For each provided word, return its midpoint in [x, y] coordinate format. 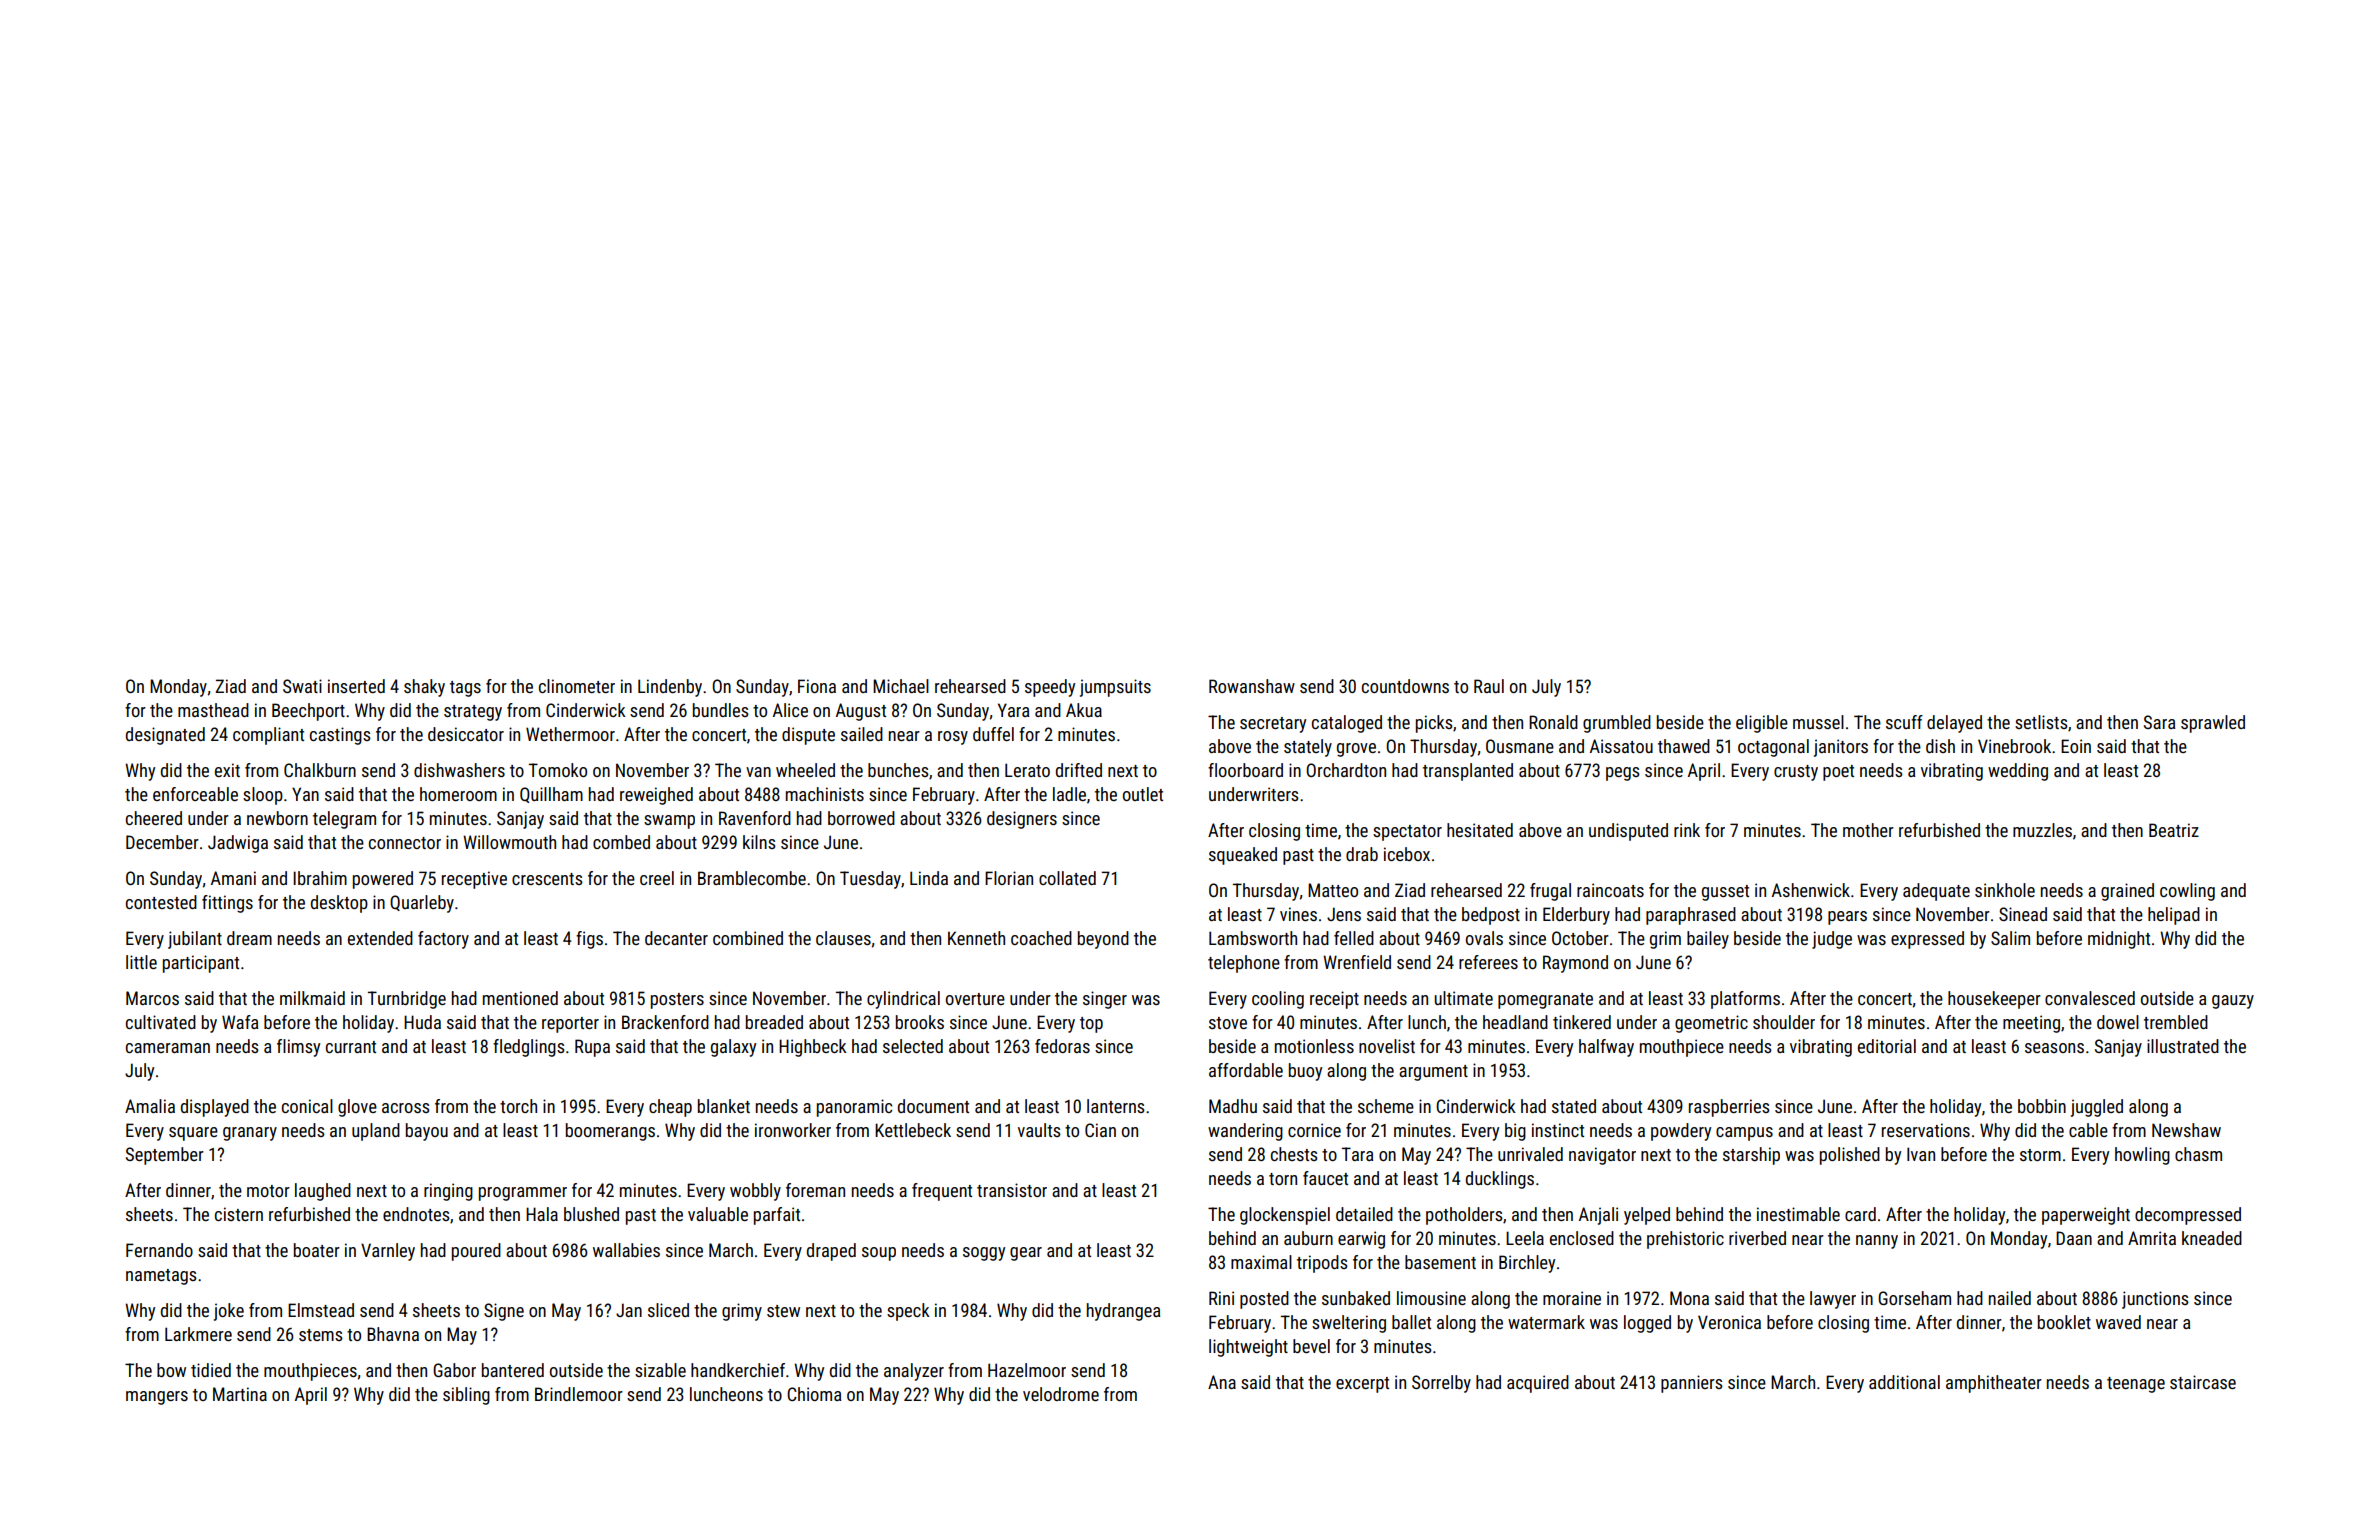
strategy [473, 713]
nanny [1877, 1242]
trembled [2176, 1022]
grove [1356, 750]
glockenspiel [1285, 1216]
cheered [154, 818]
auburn [1308, 1238]
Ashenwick [1811, 890]
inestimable [1798, 1214]
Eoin [2076, 746]
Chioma [814, 1394]
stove [1228, 1023]
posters [677, 1001]
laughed [323, 1192]
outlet [1143, 794]
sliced [668, 1310]
